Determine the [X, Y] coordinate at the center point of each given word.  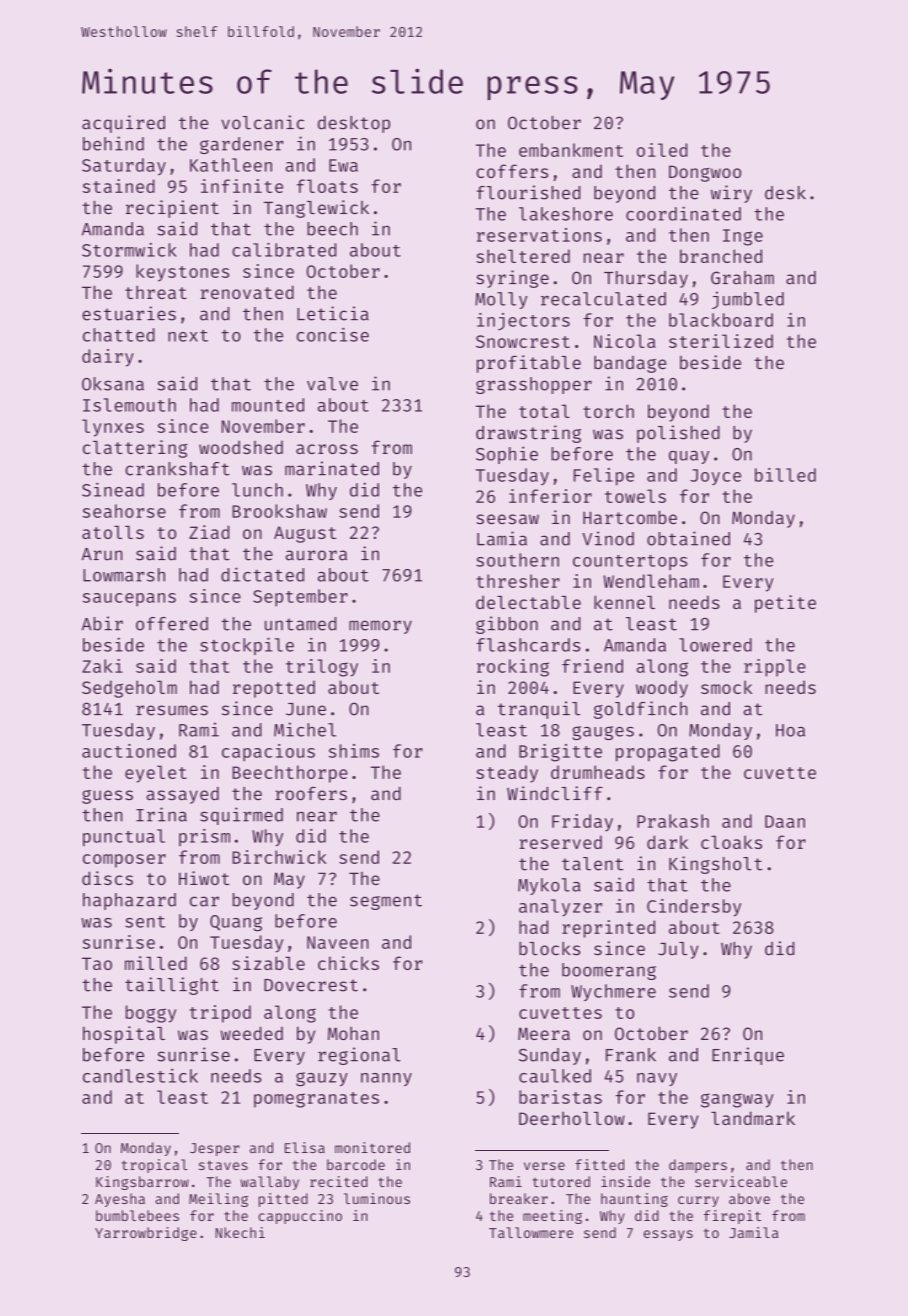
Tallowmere [531, 1232]
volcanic [262, 122]
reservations [539, 235]
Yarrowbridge [146, 1234]
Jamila [754, 1232]
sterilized [721, 341]
